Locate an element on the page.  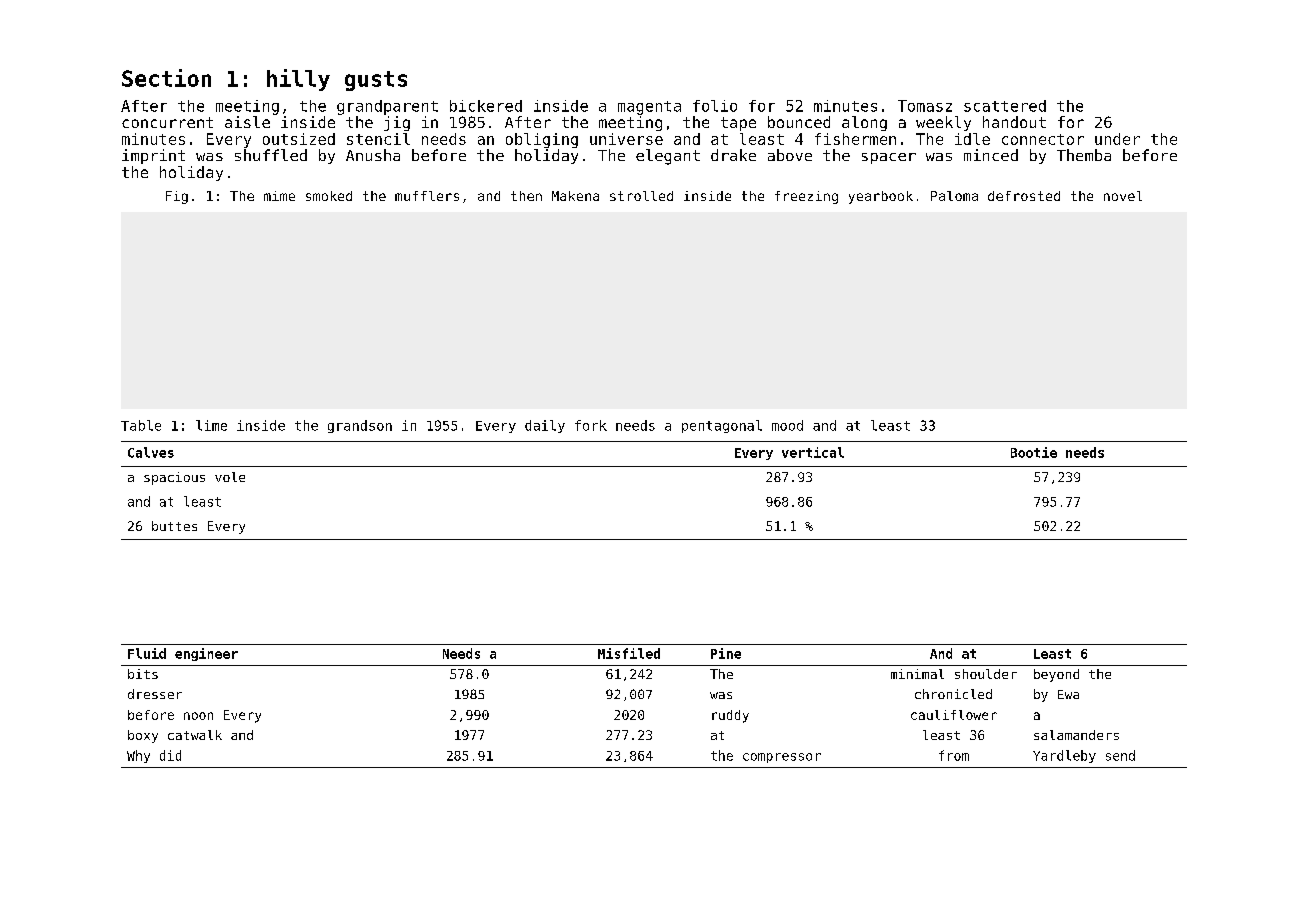
scattered is located at coordinates (1005, 106).
